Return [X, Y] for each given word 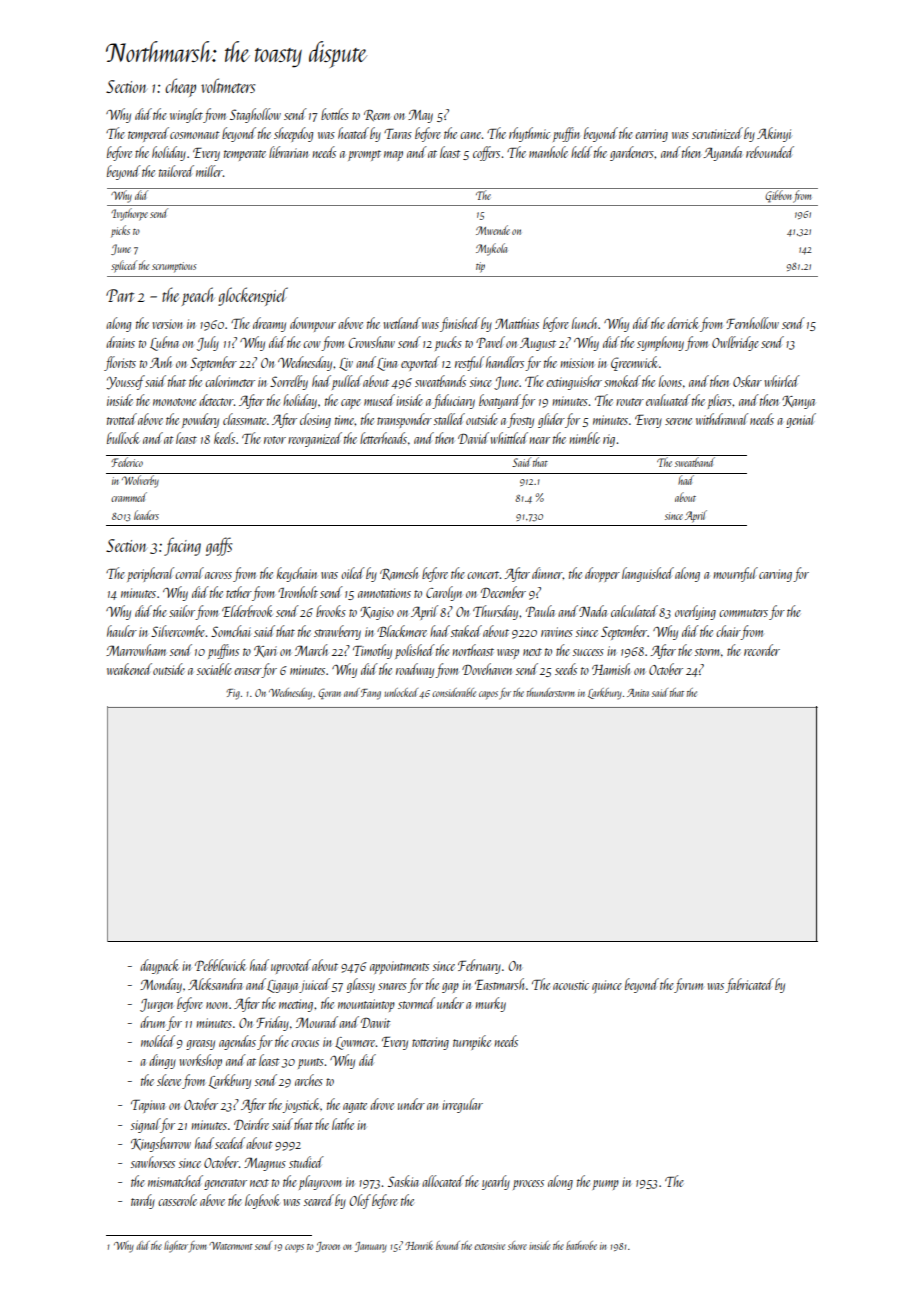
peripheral [150, 574]
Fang [371, 694]
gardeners [632, 153]
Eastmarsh [499, 984]
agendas [237, 1042]
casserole [177, 1200]
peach [198, 296]
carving [775, 575]
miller [209, 171]
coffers [486, 153]
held [581, 152]
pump [605, 1185]
